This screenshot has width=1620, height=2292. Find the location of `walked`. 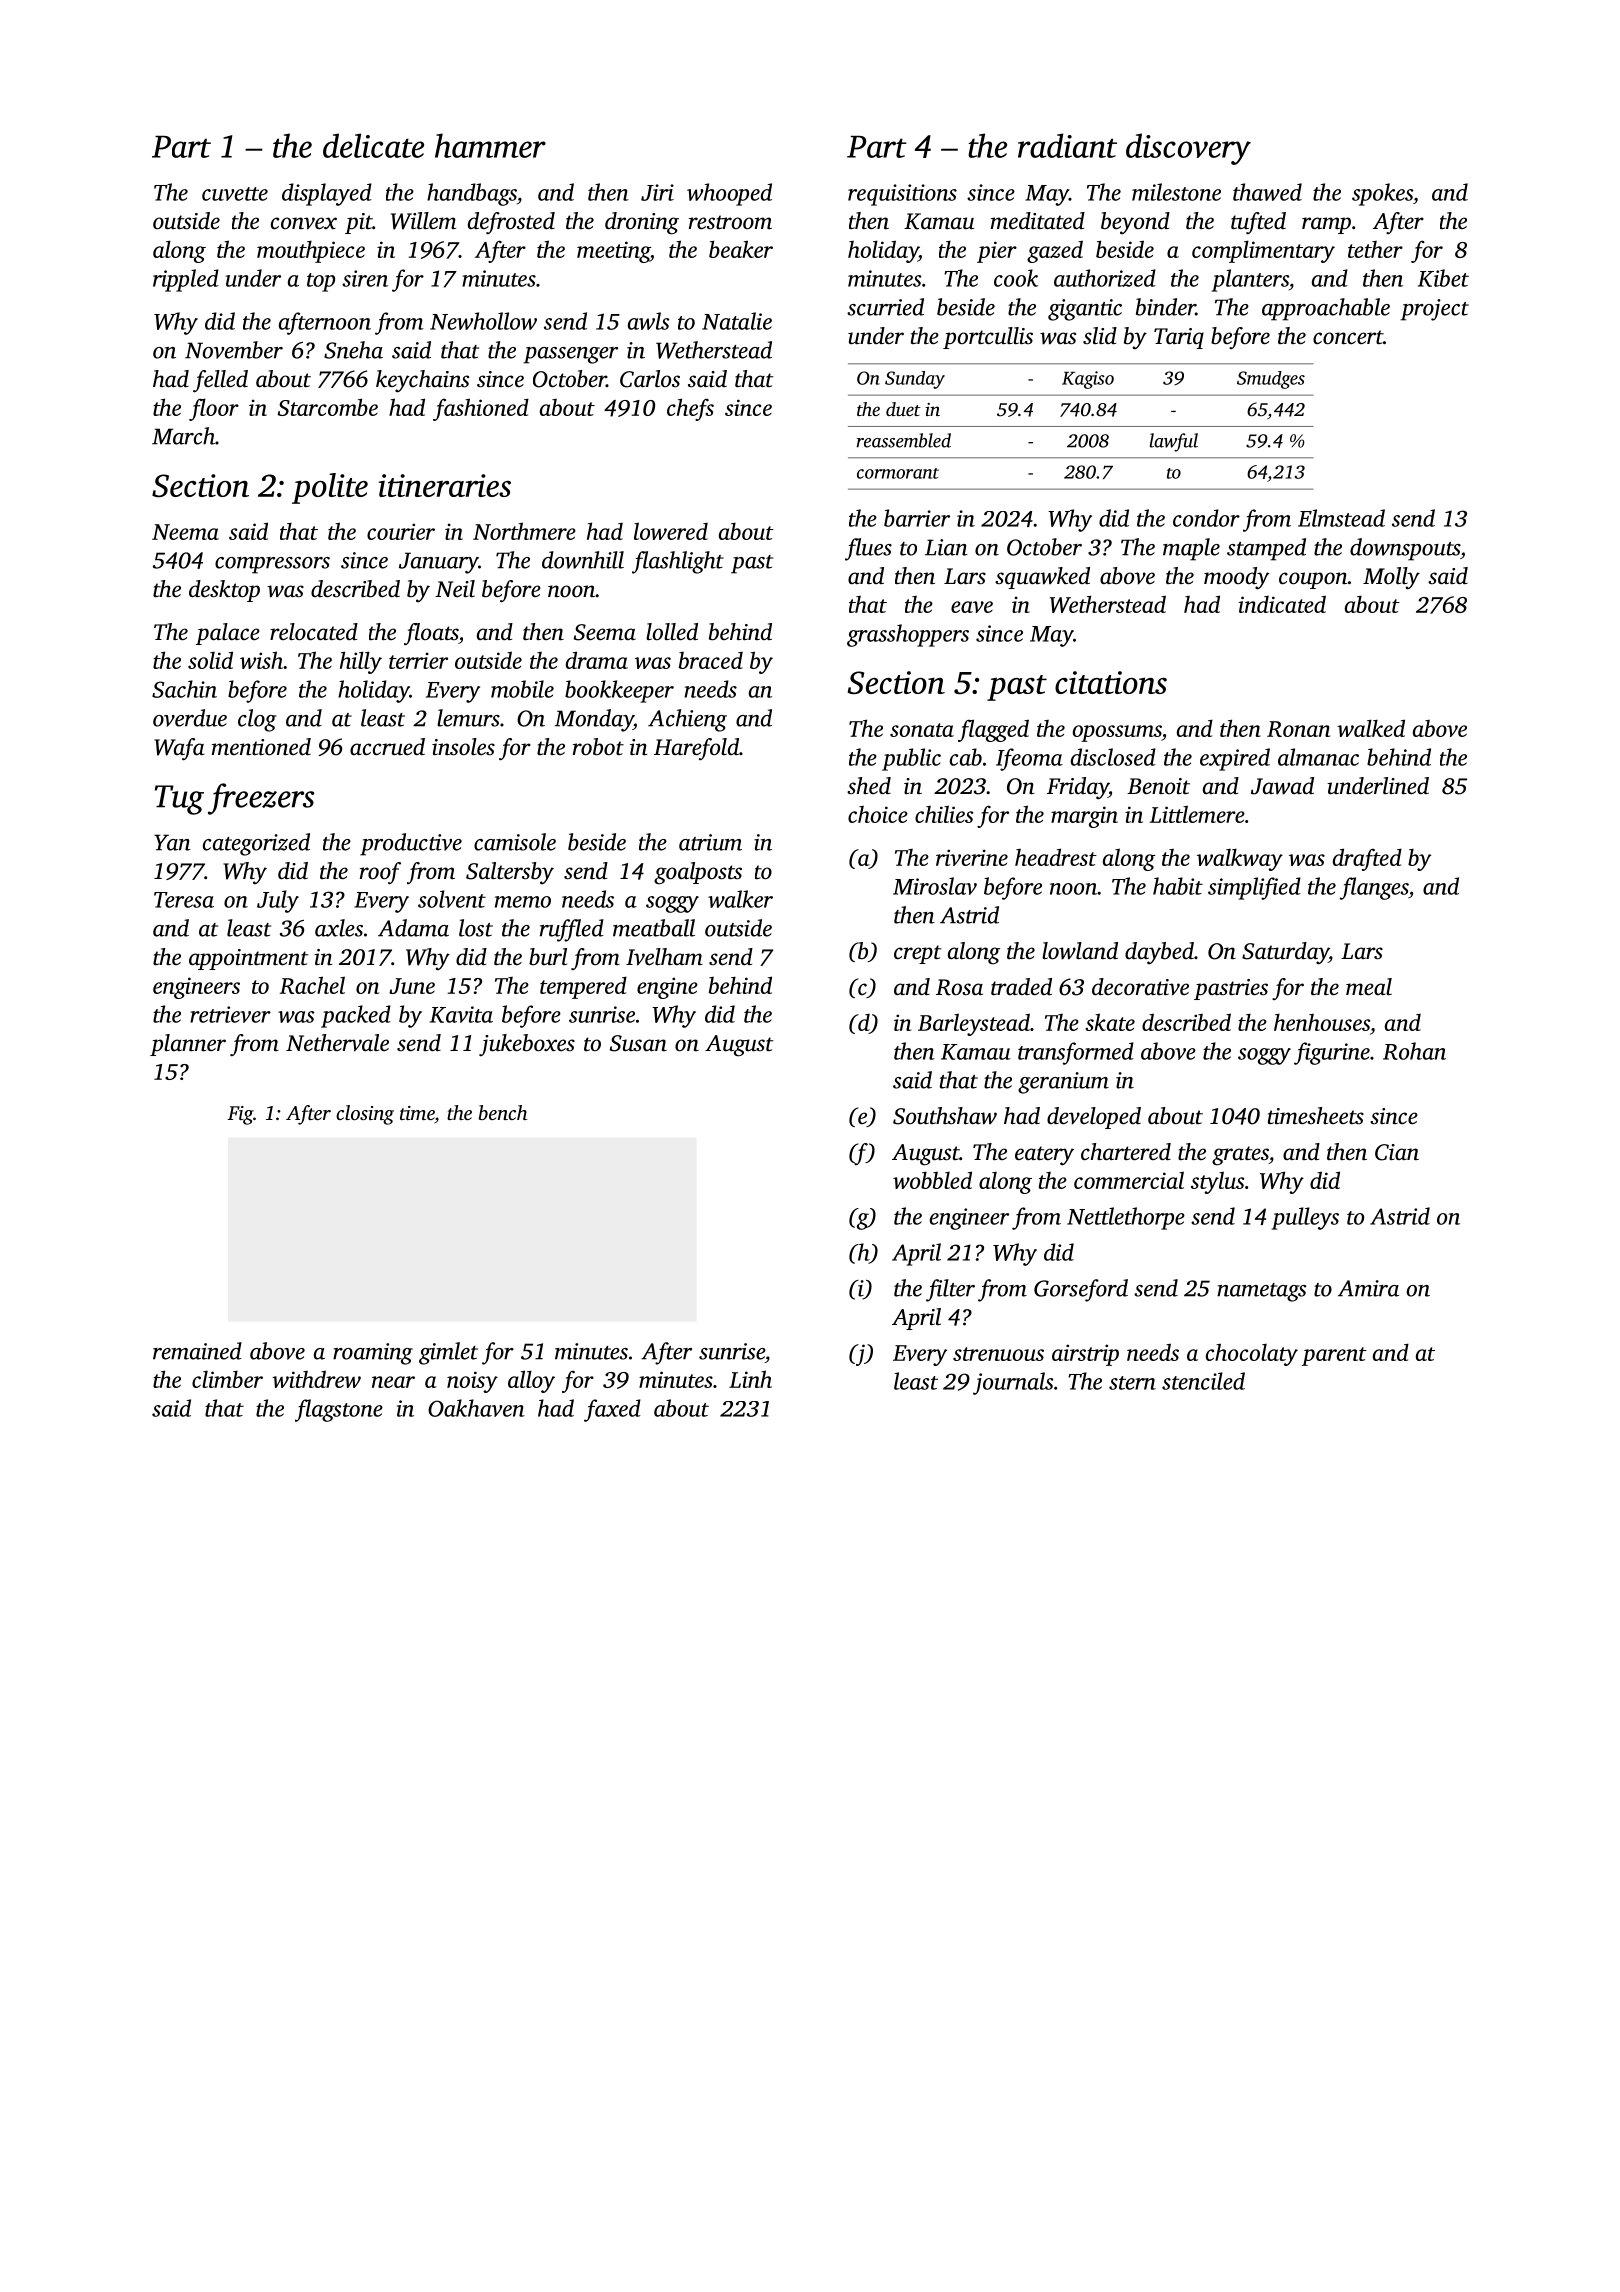

walked is located at coordinates (1371, 728).
